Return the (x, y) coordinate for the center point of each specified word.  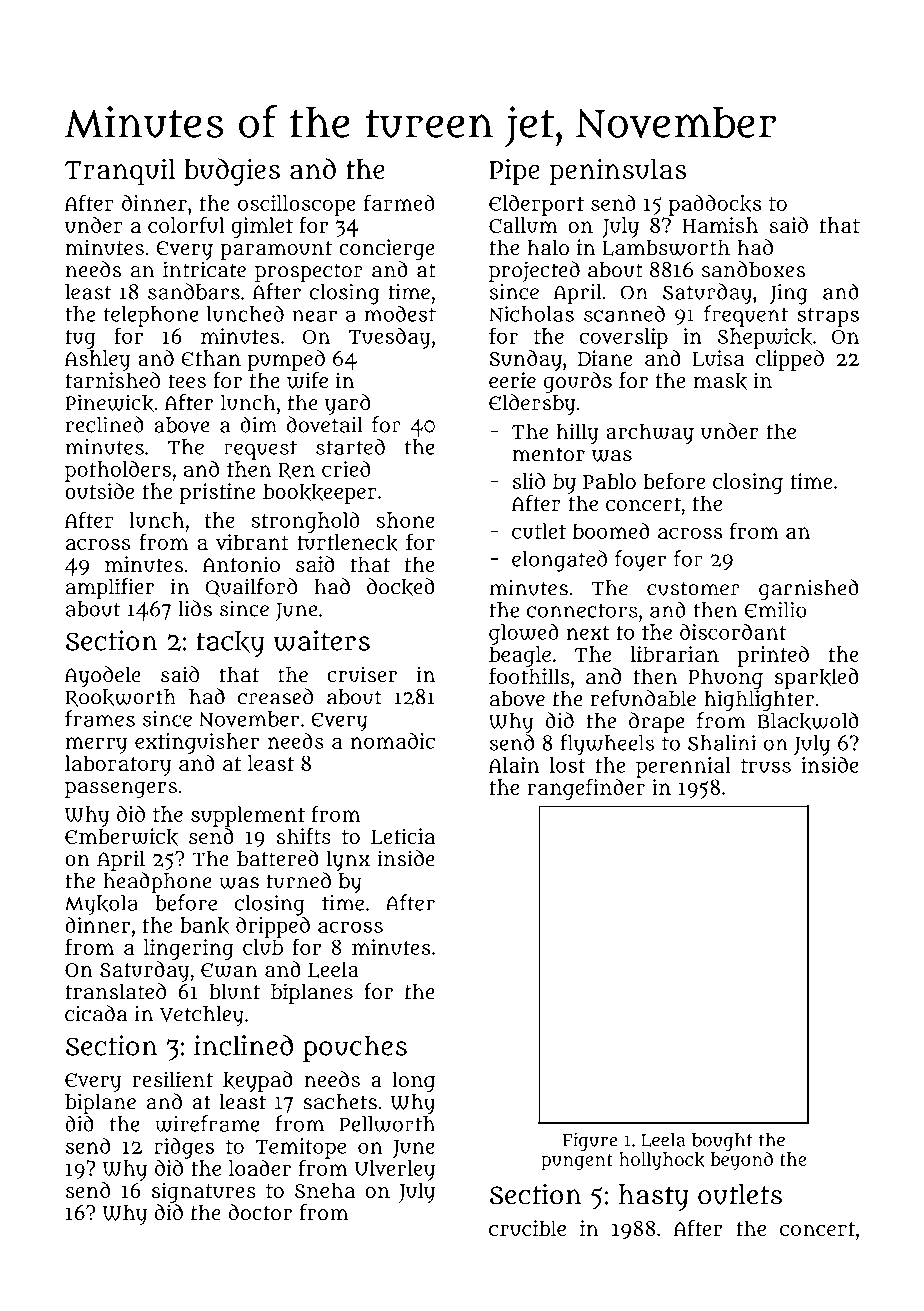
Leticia (403, 836)
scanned (624, 313)
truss (766, 766)
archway (650, 433)
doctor (260, 1212)
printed (773, 656)
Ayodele (103, 676)
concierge (387, 249)
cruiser (362, 674)
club (263, 947)
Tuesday (389, 338)
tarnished (112, 380)
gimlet (262, 227)
